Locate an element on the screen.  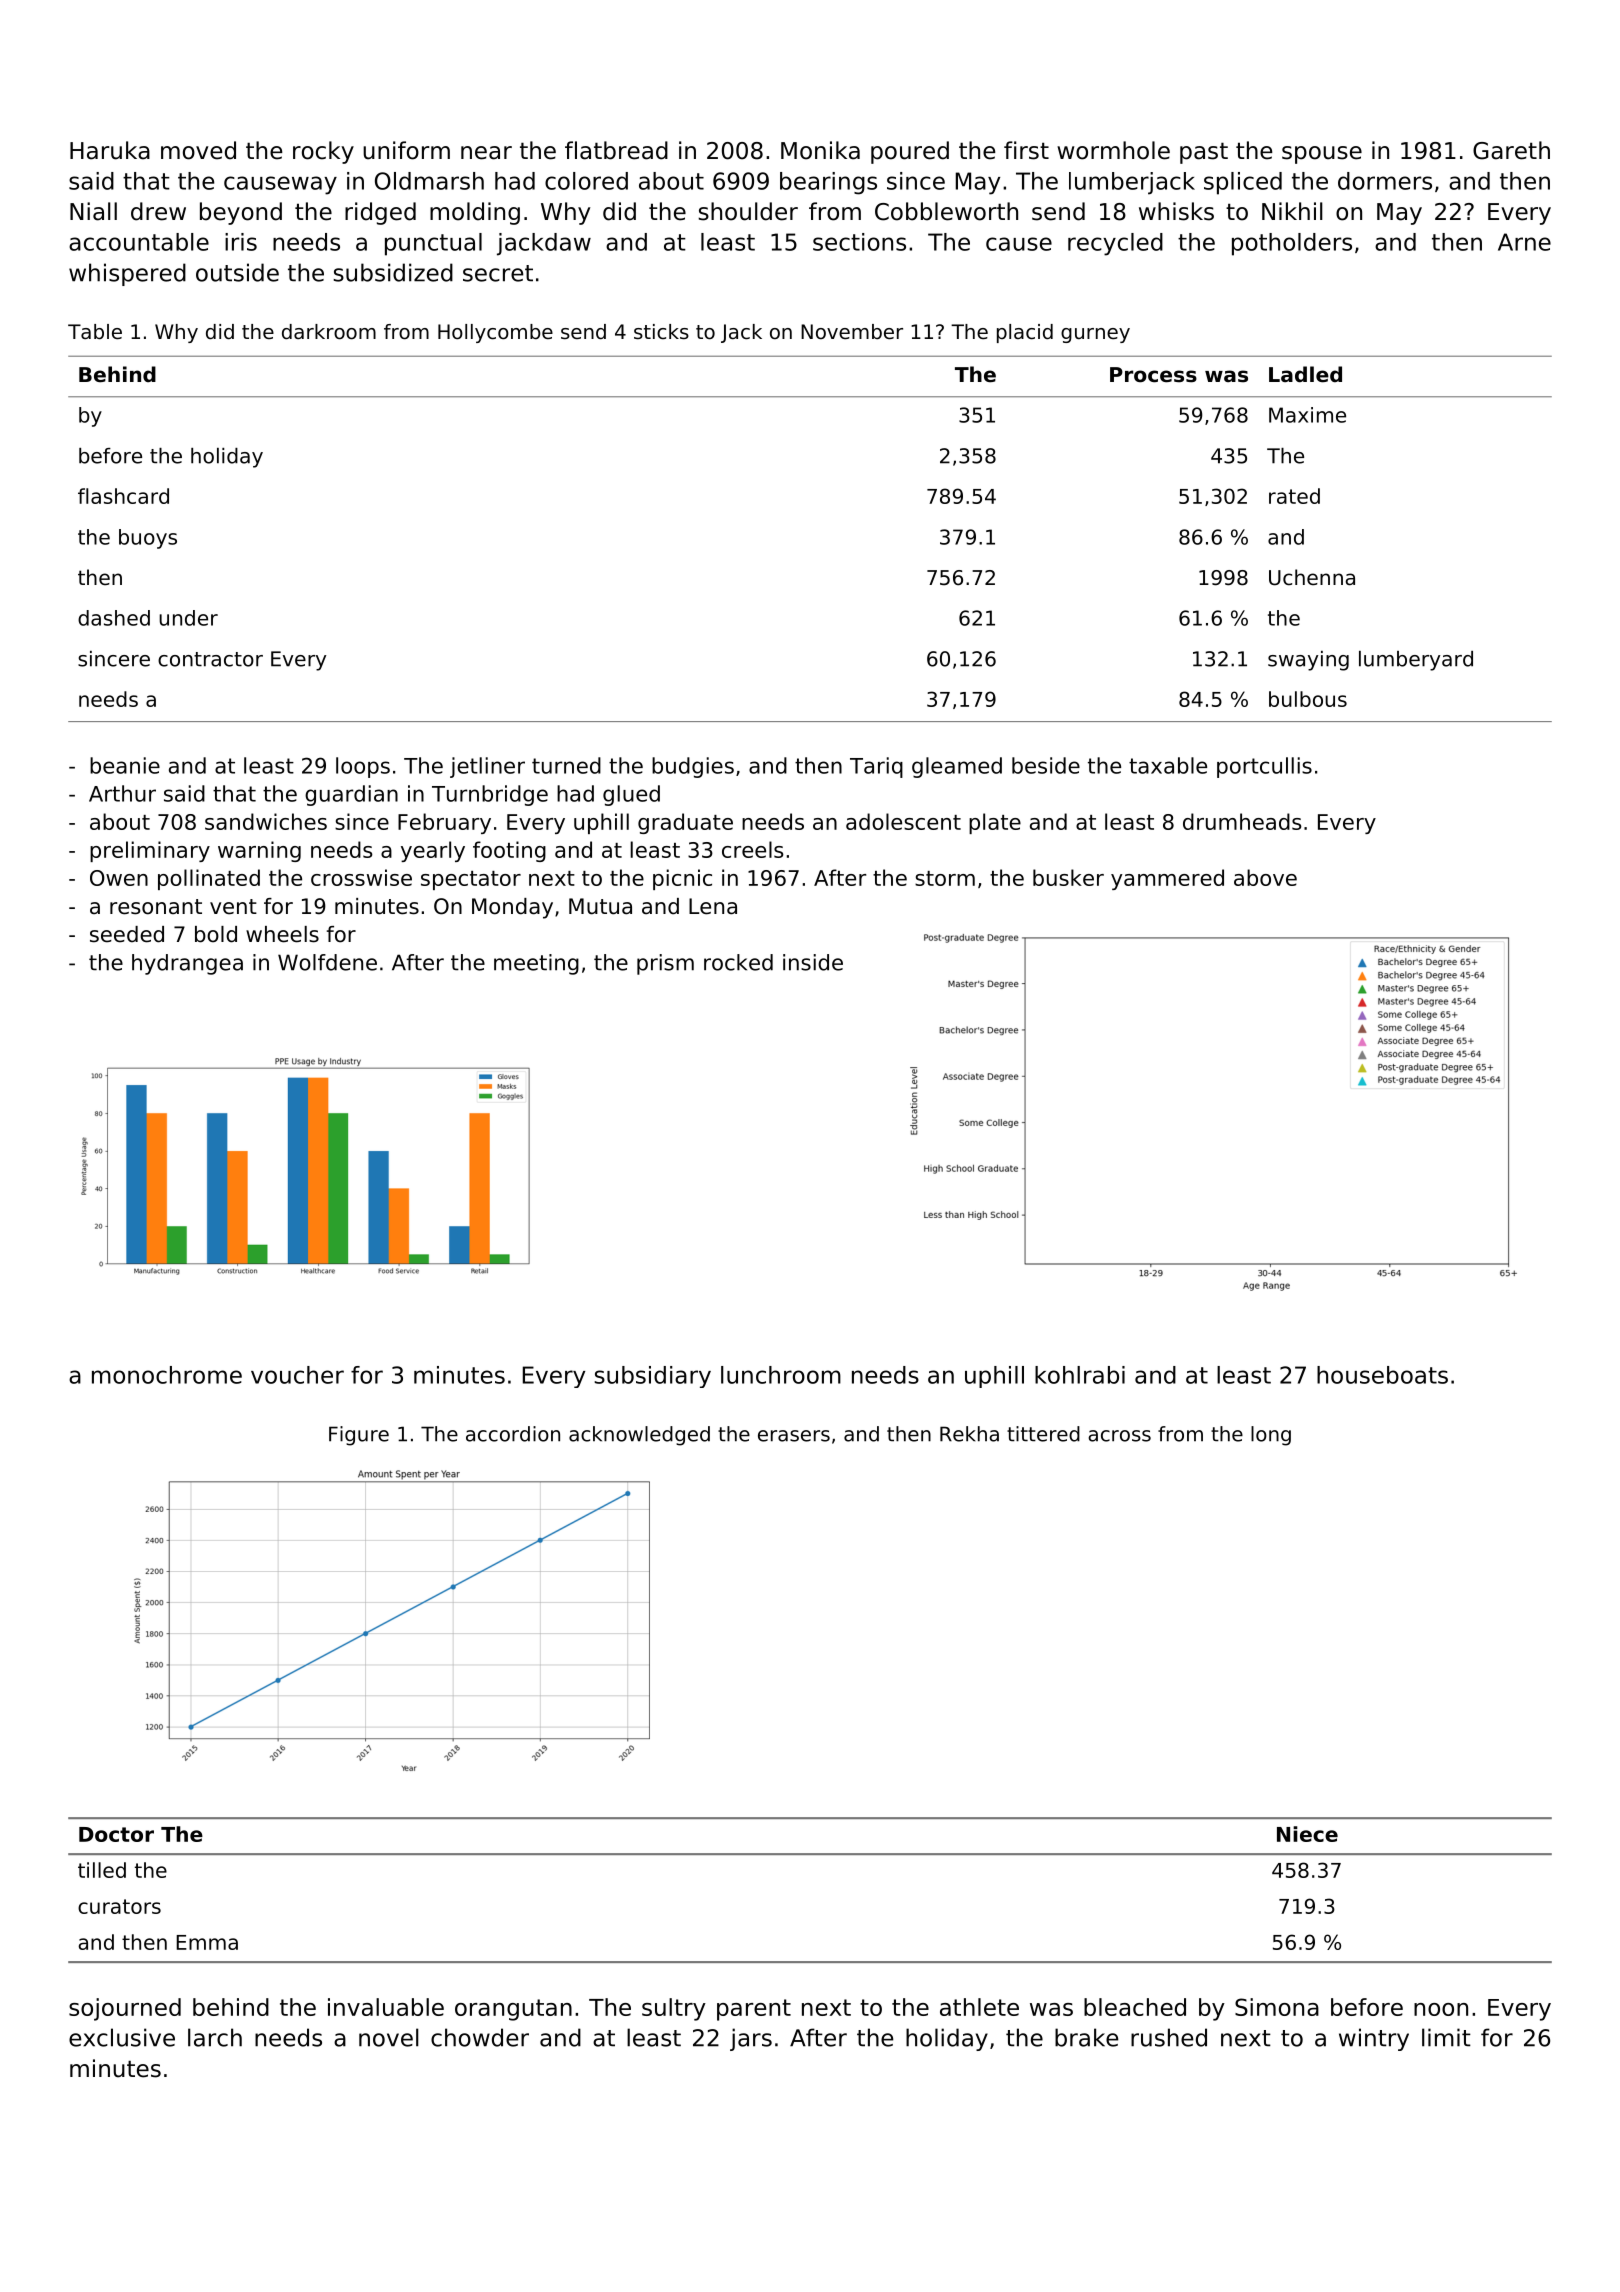
beside is located at coordinates (1046, 765).
